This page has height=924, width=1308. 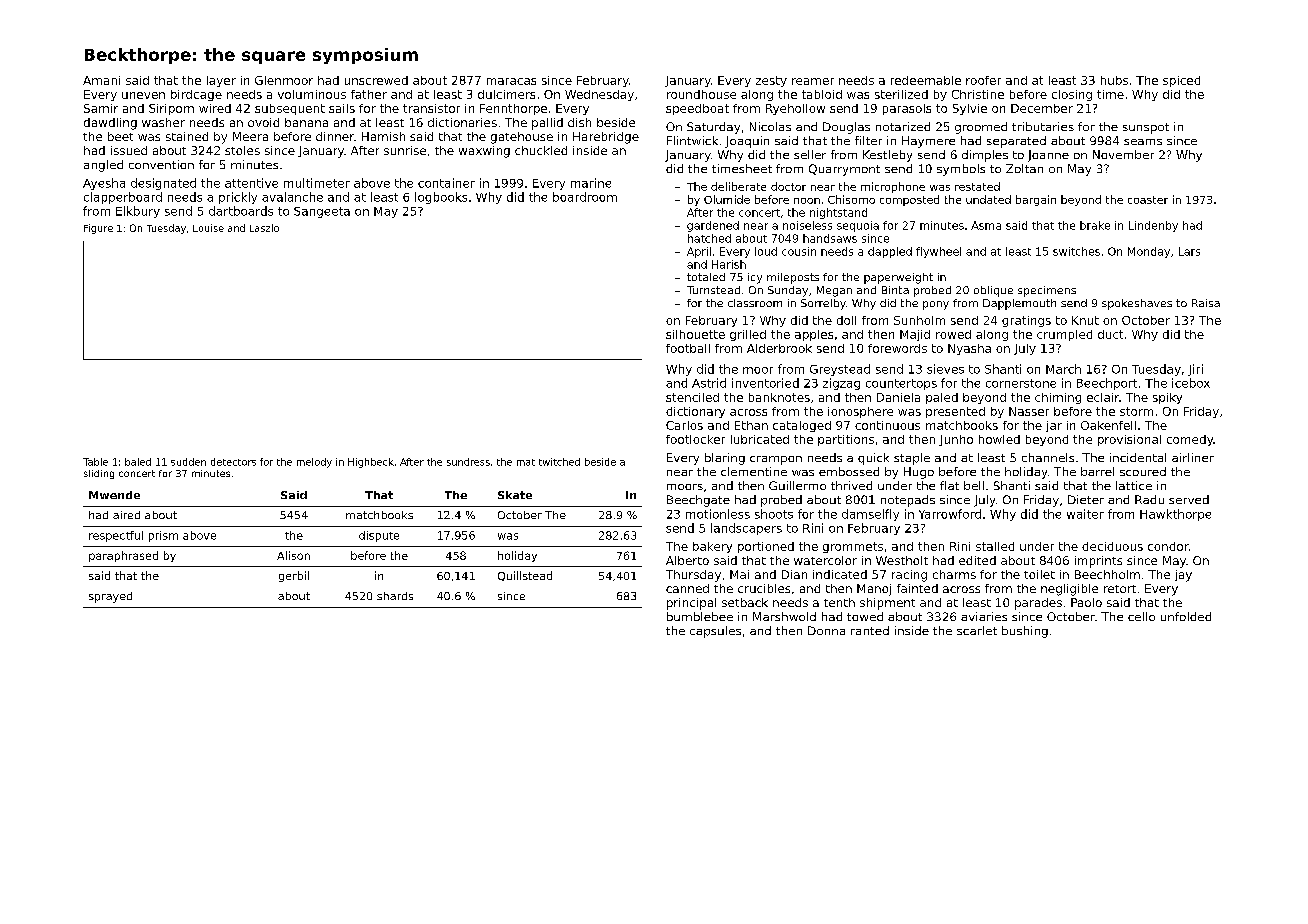 What do you see at coordinates (688, 348) in the page?
I see `football` at bounding box center [688, 348].
